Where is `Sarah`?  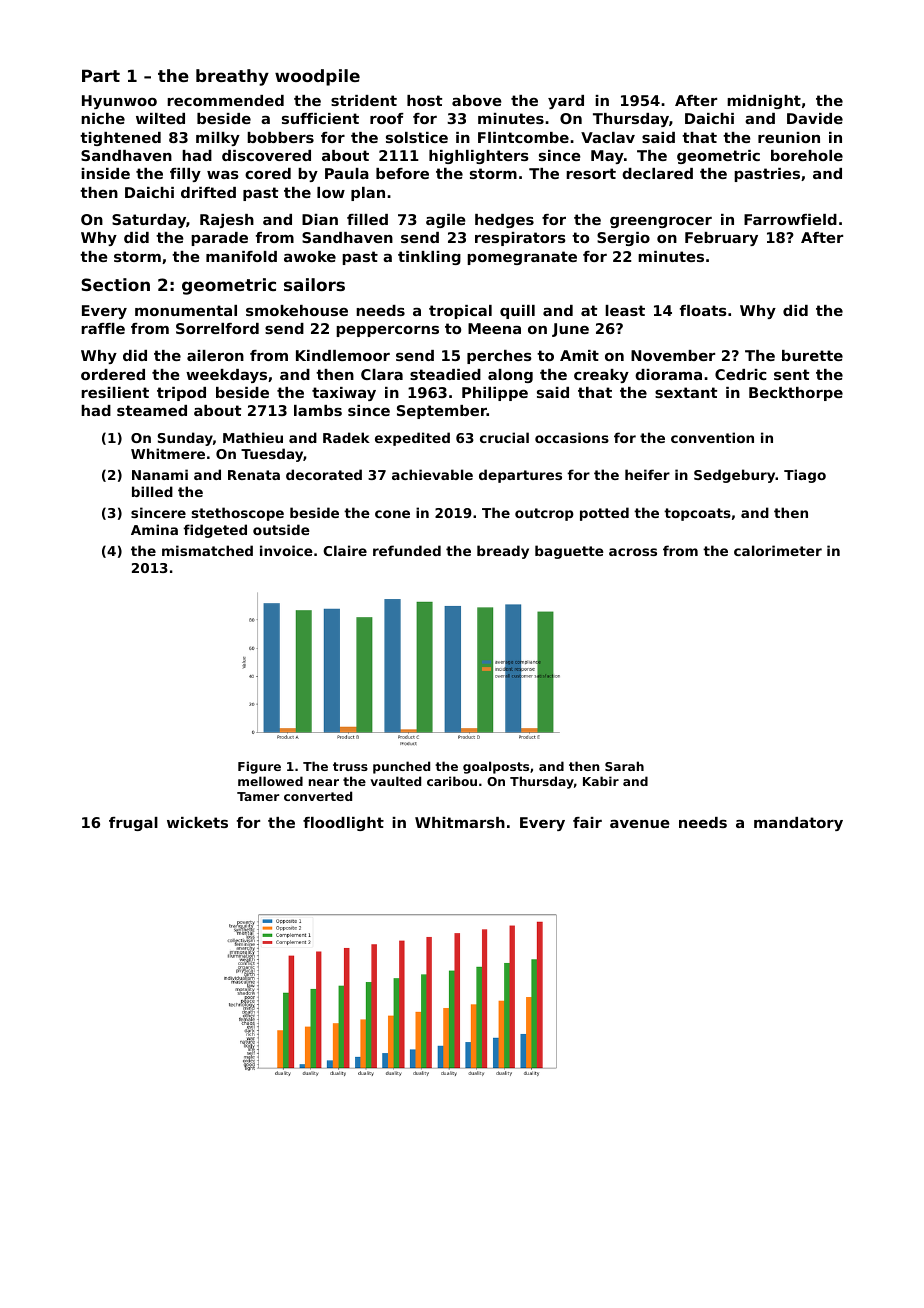 Sarah is located at coordinates (624, 766).
